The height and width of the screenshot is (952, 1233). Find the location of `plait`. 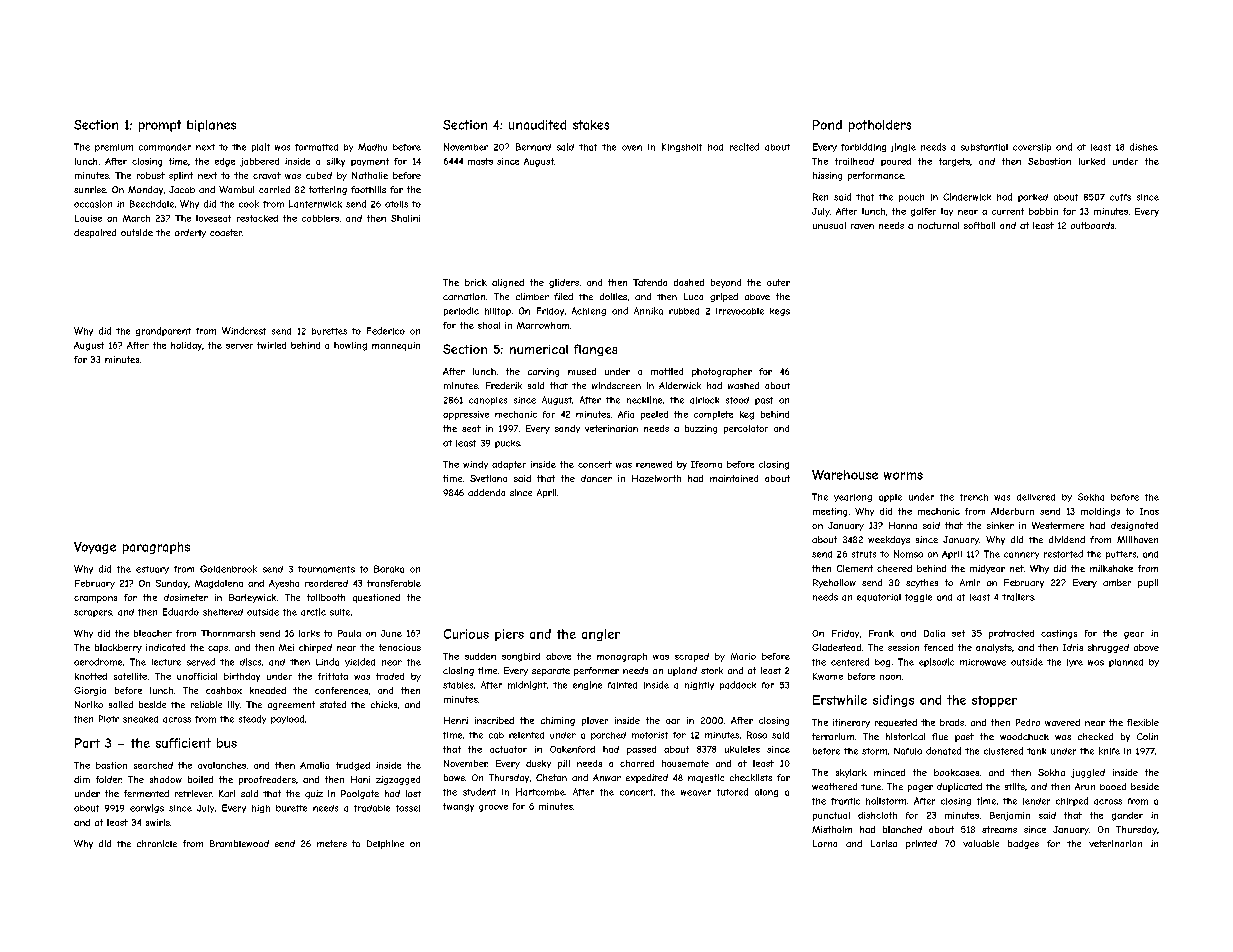

plait is located at coordinates (261, 147).
